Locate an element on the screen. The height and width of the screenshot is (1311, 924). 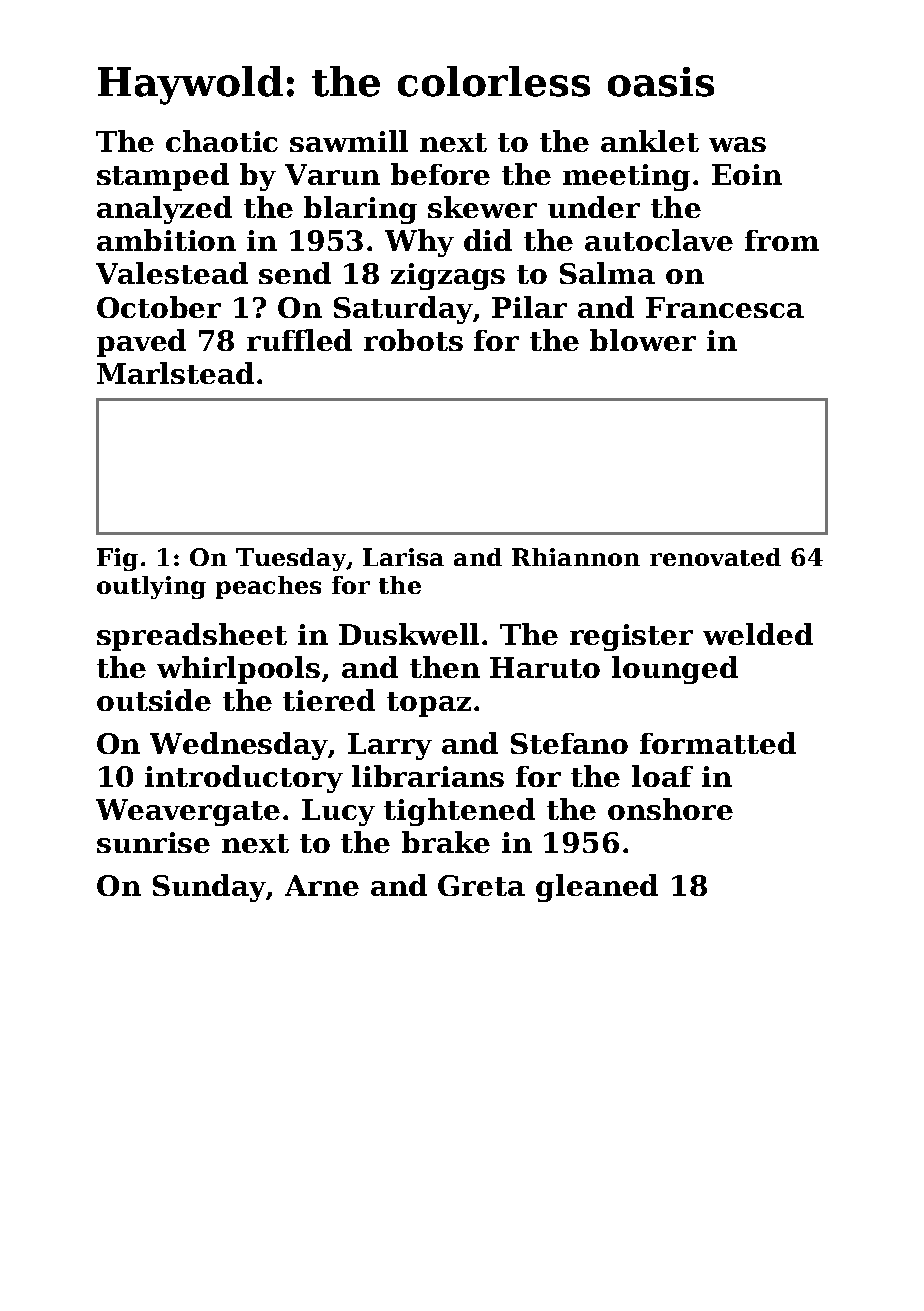
Larisa is located at coordinates (403, 557).
